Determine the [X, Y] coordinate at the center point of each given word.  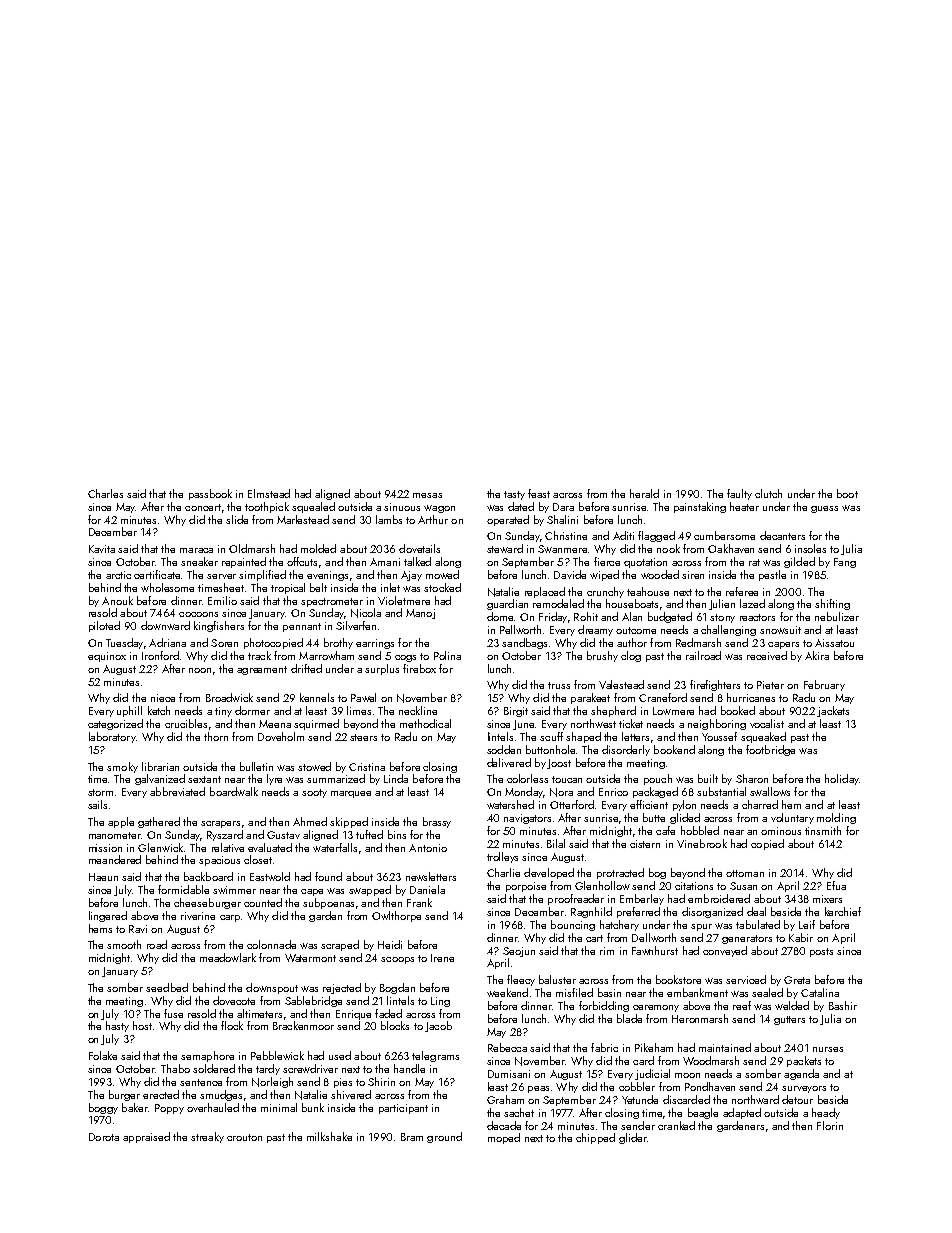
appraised [146, 1137]
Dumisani [509, 1074]
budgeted [670, 617]
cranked [676, 1125]
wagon [439, 509]
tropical [288, 588]
